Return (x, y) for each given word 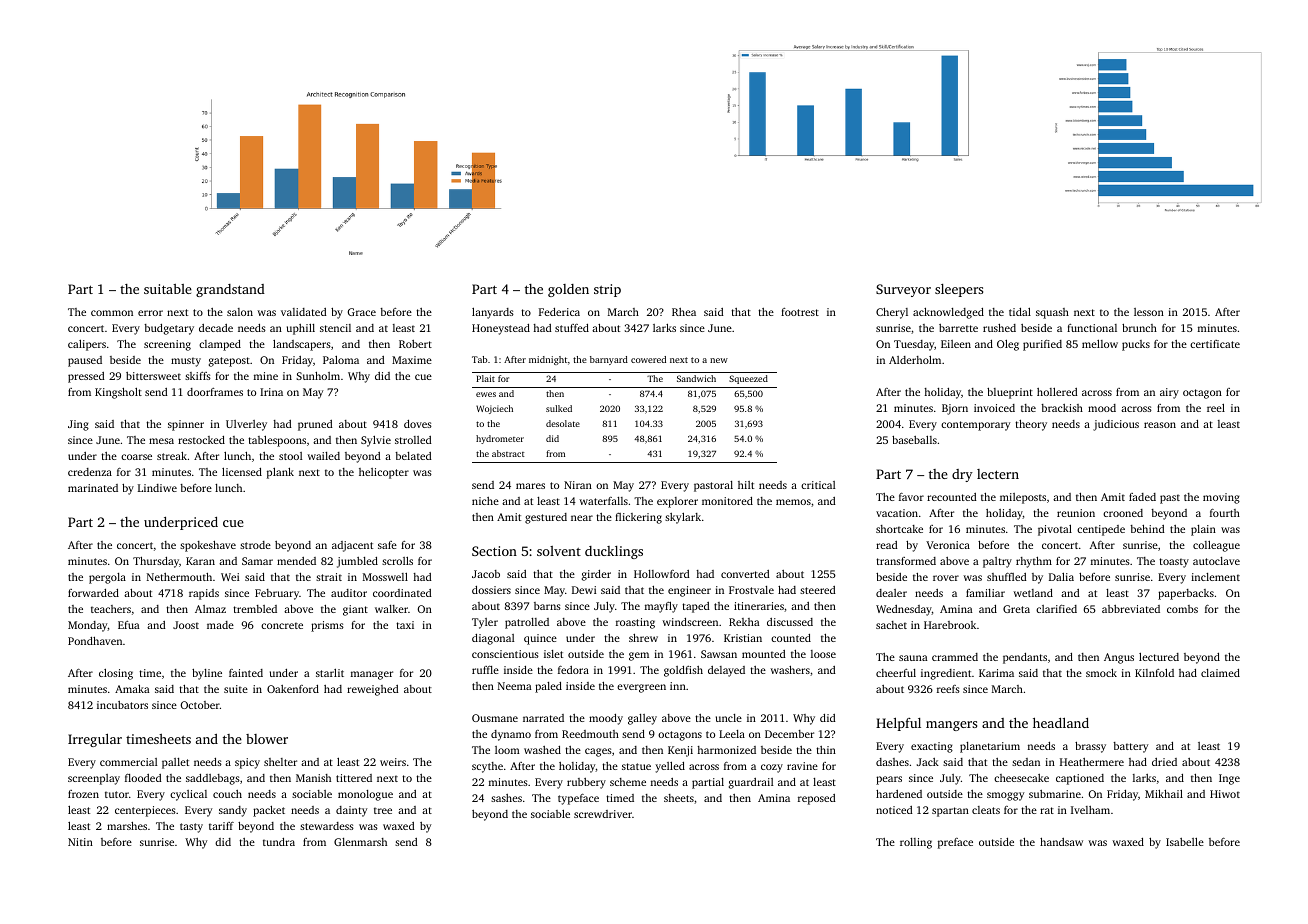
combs (1182, 609)
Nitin (80, 842)
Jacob (486, 574)
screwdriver (603, 814)
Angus (1119, 658)
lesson (1149, 312)
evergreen (641, 688)
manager (372, 675)
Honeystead (501, 329)
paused (85, 361)
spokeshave (208, 546)
